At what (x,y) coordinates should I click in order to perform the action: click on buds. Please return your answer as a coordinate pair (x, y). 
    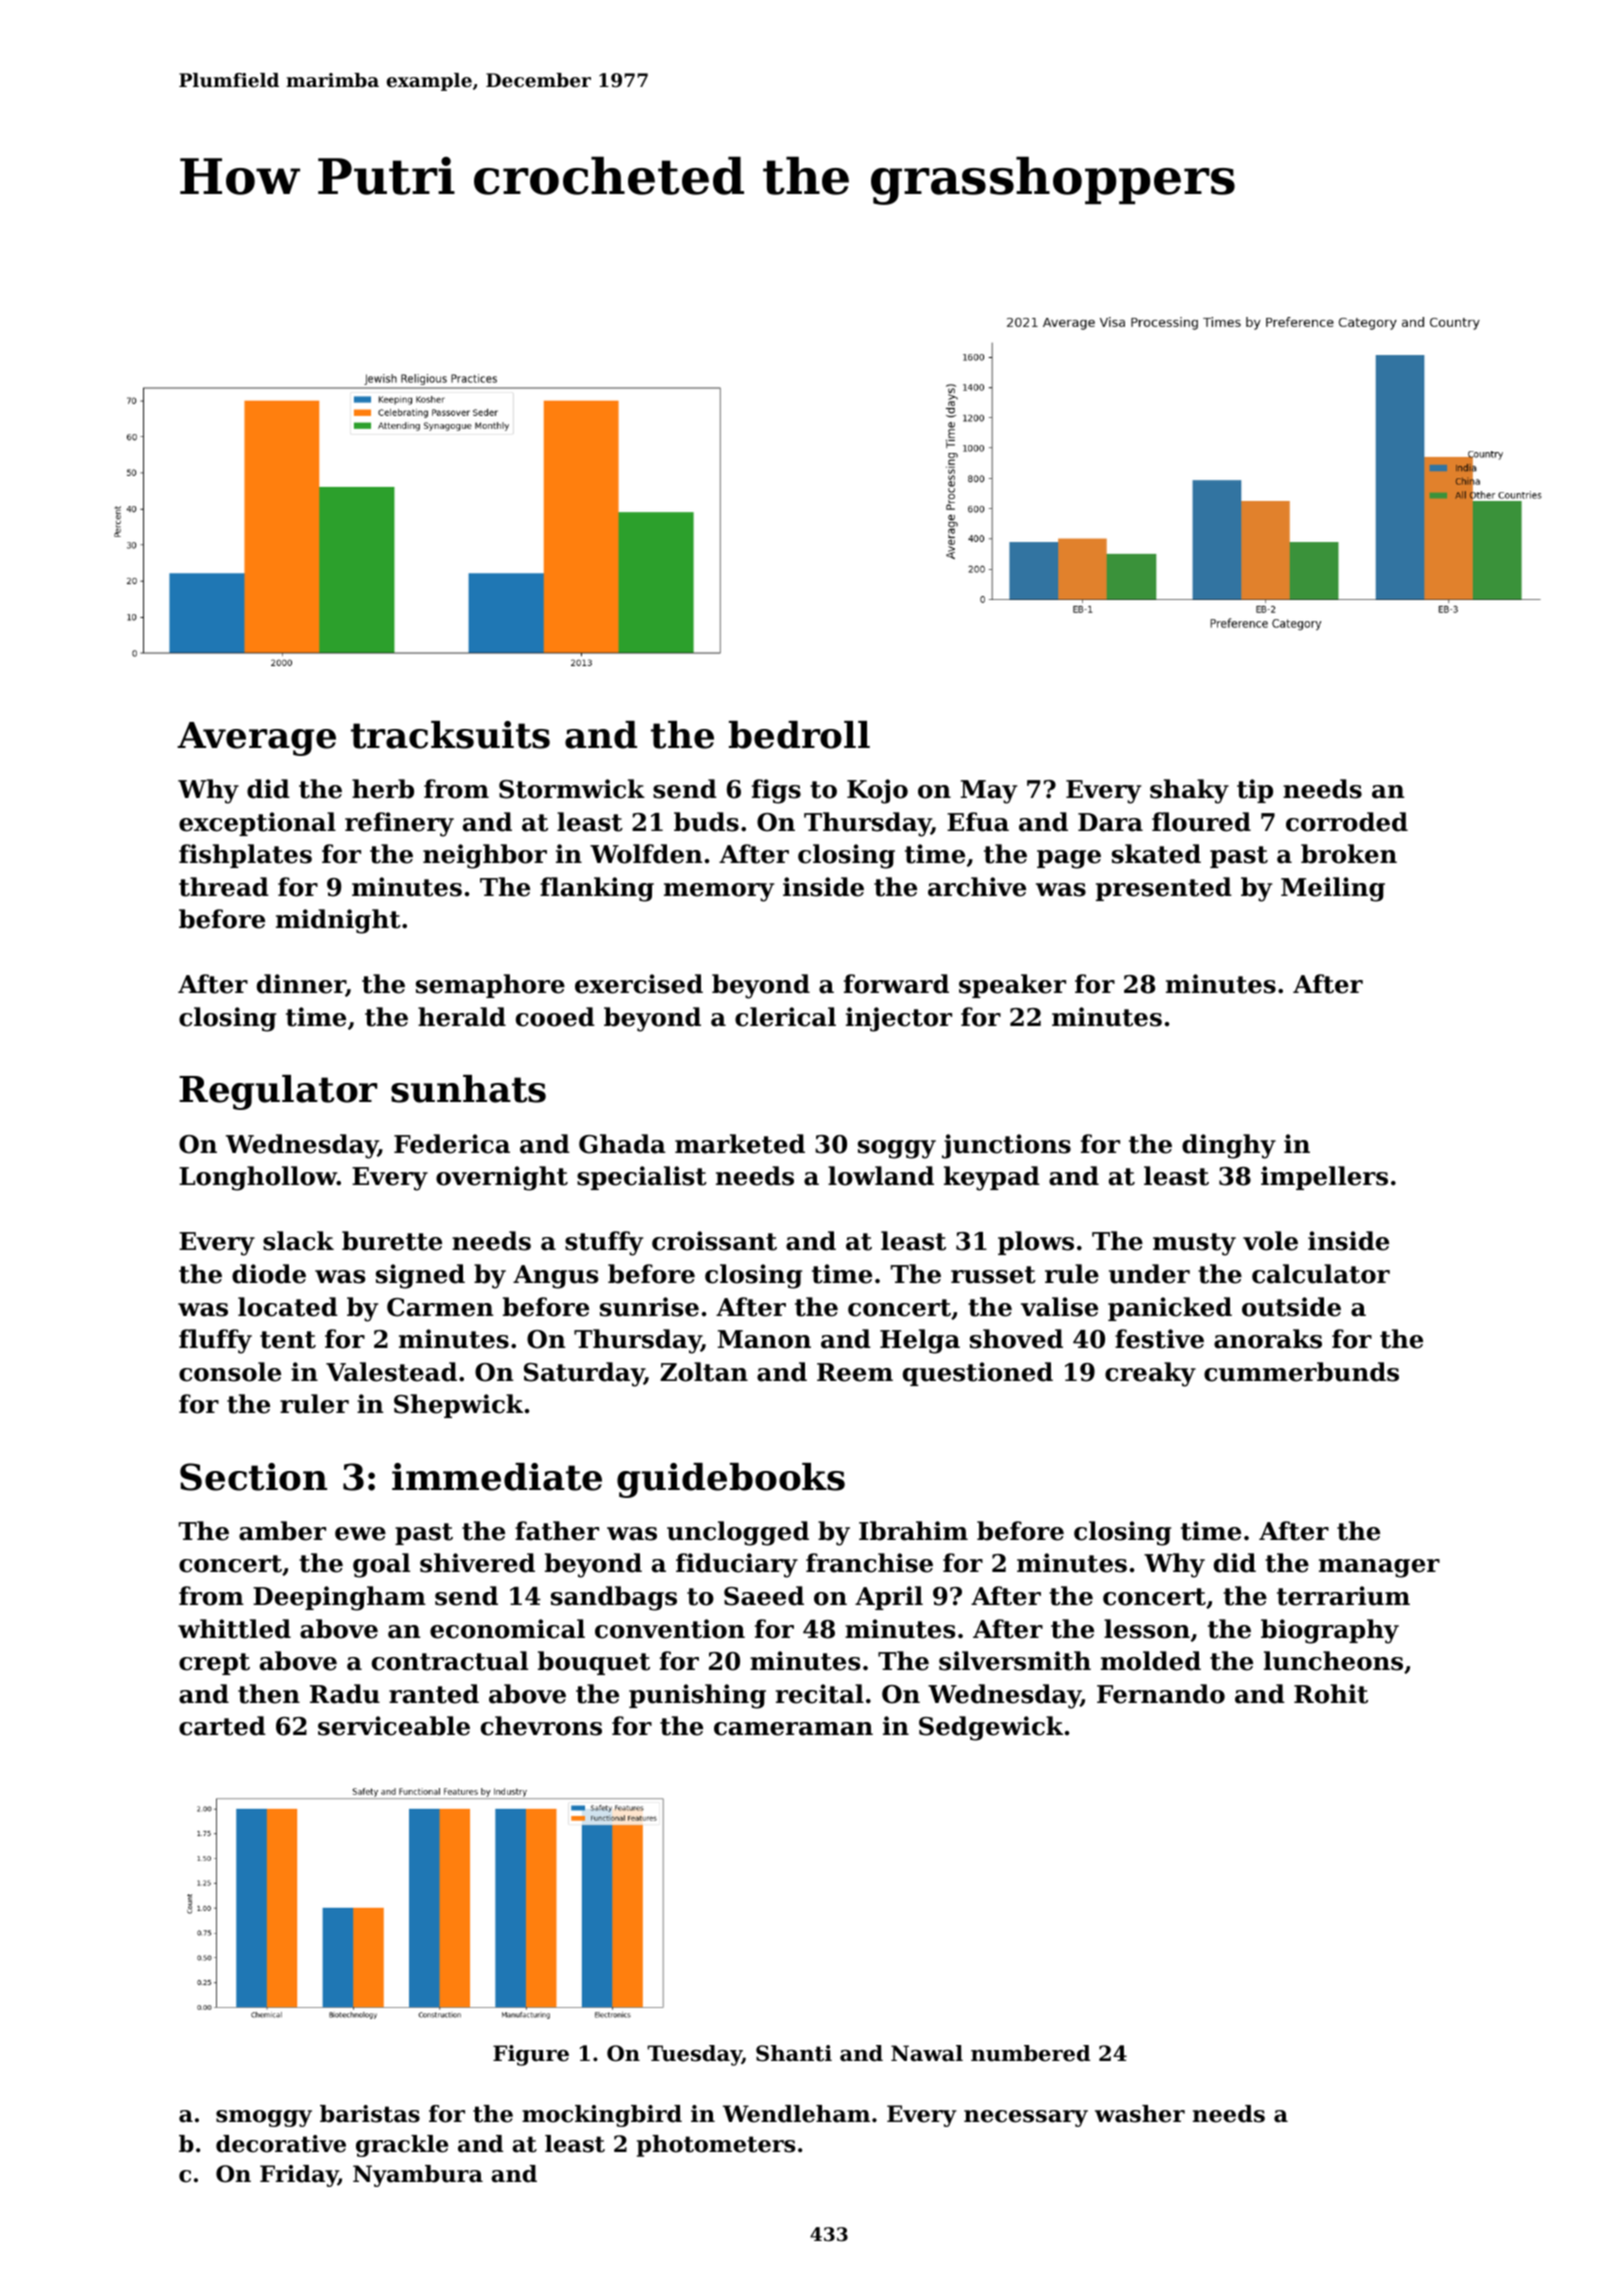
    Looking at the image, I should click on (706, 822).
